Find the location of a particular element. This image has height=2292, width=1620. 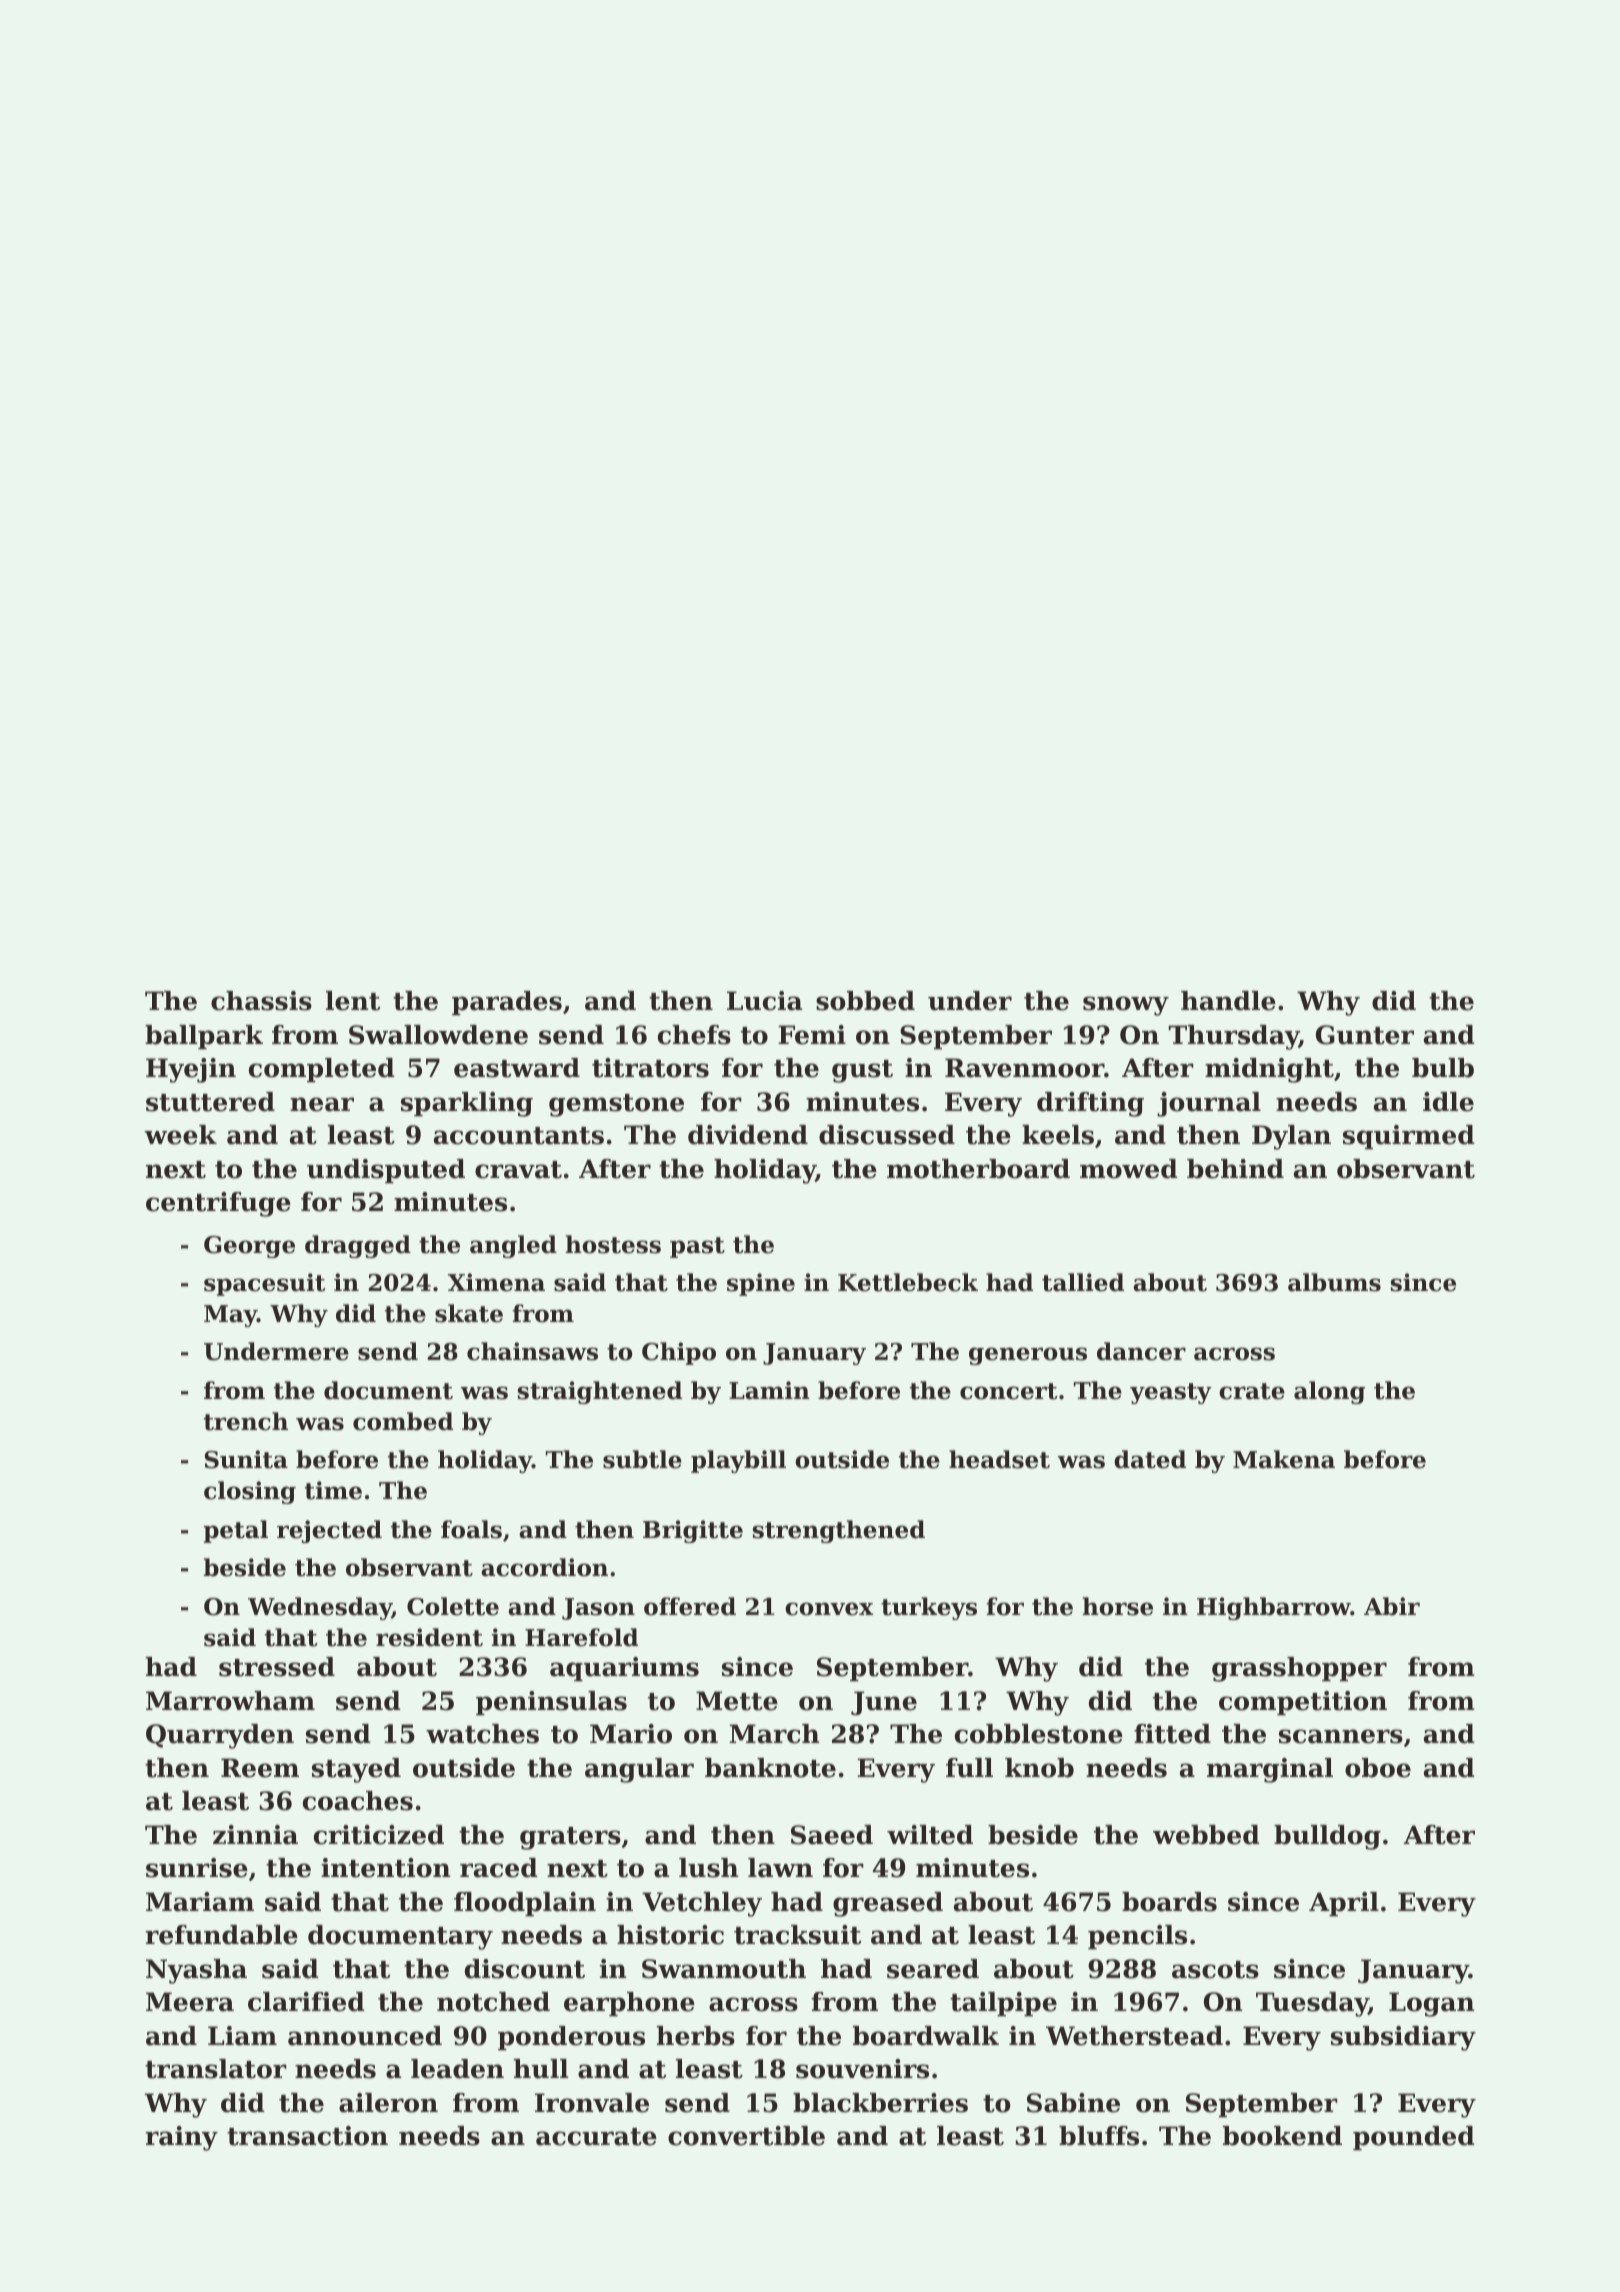

transaction is located at coordinates (307, 2136).
